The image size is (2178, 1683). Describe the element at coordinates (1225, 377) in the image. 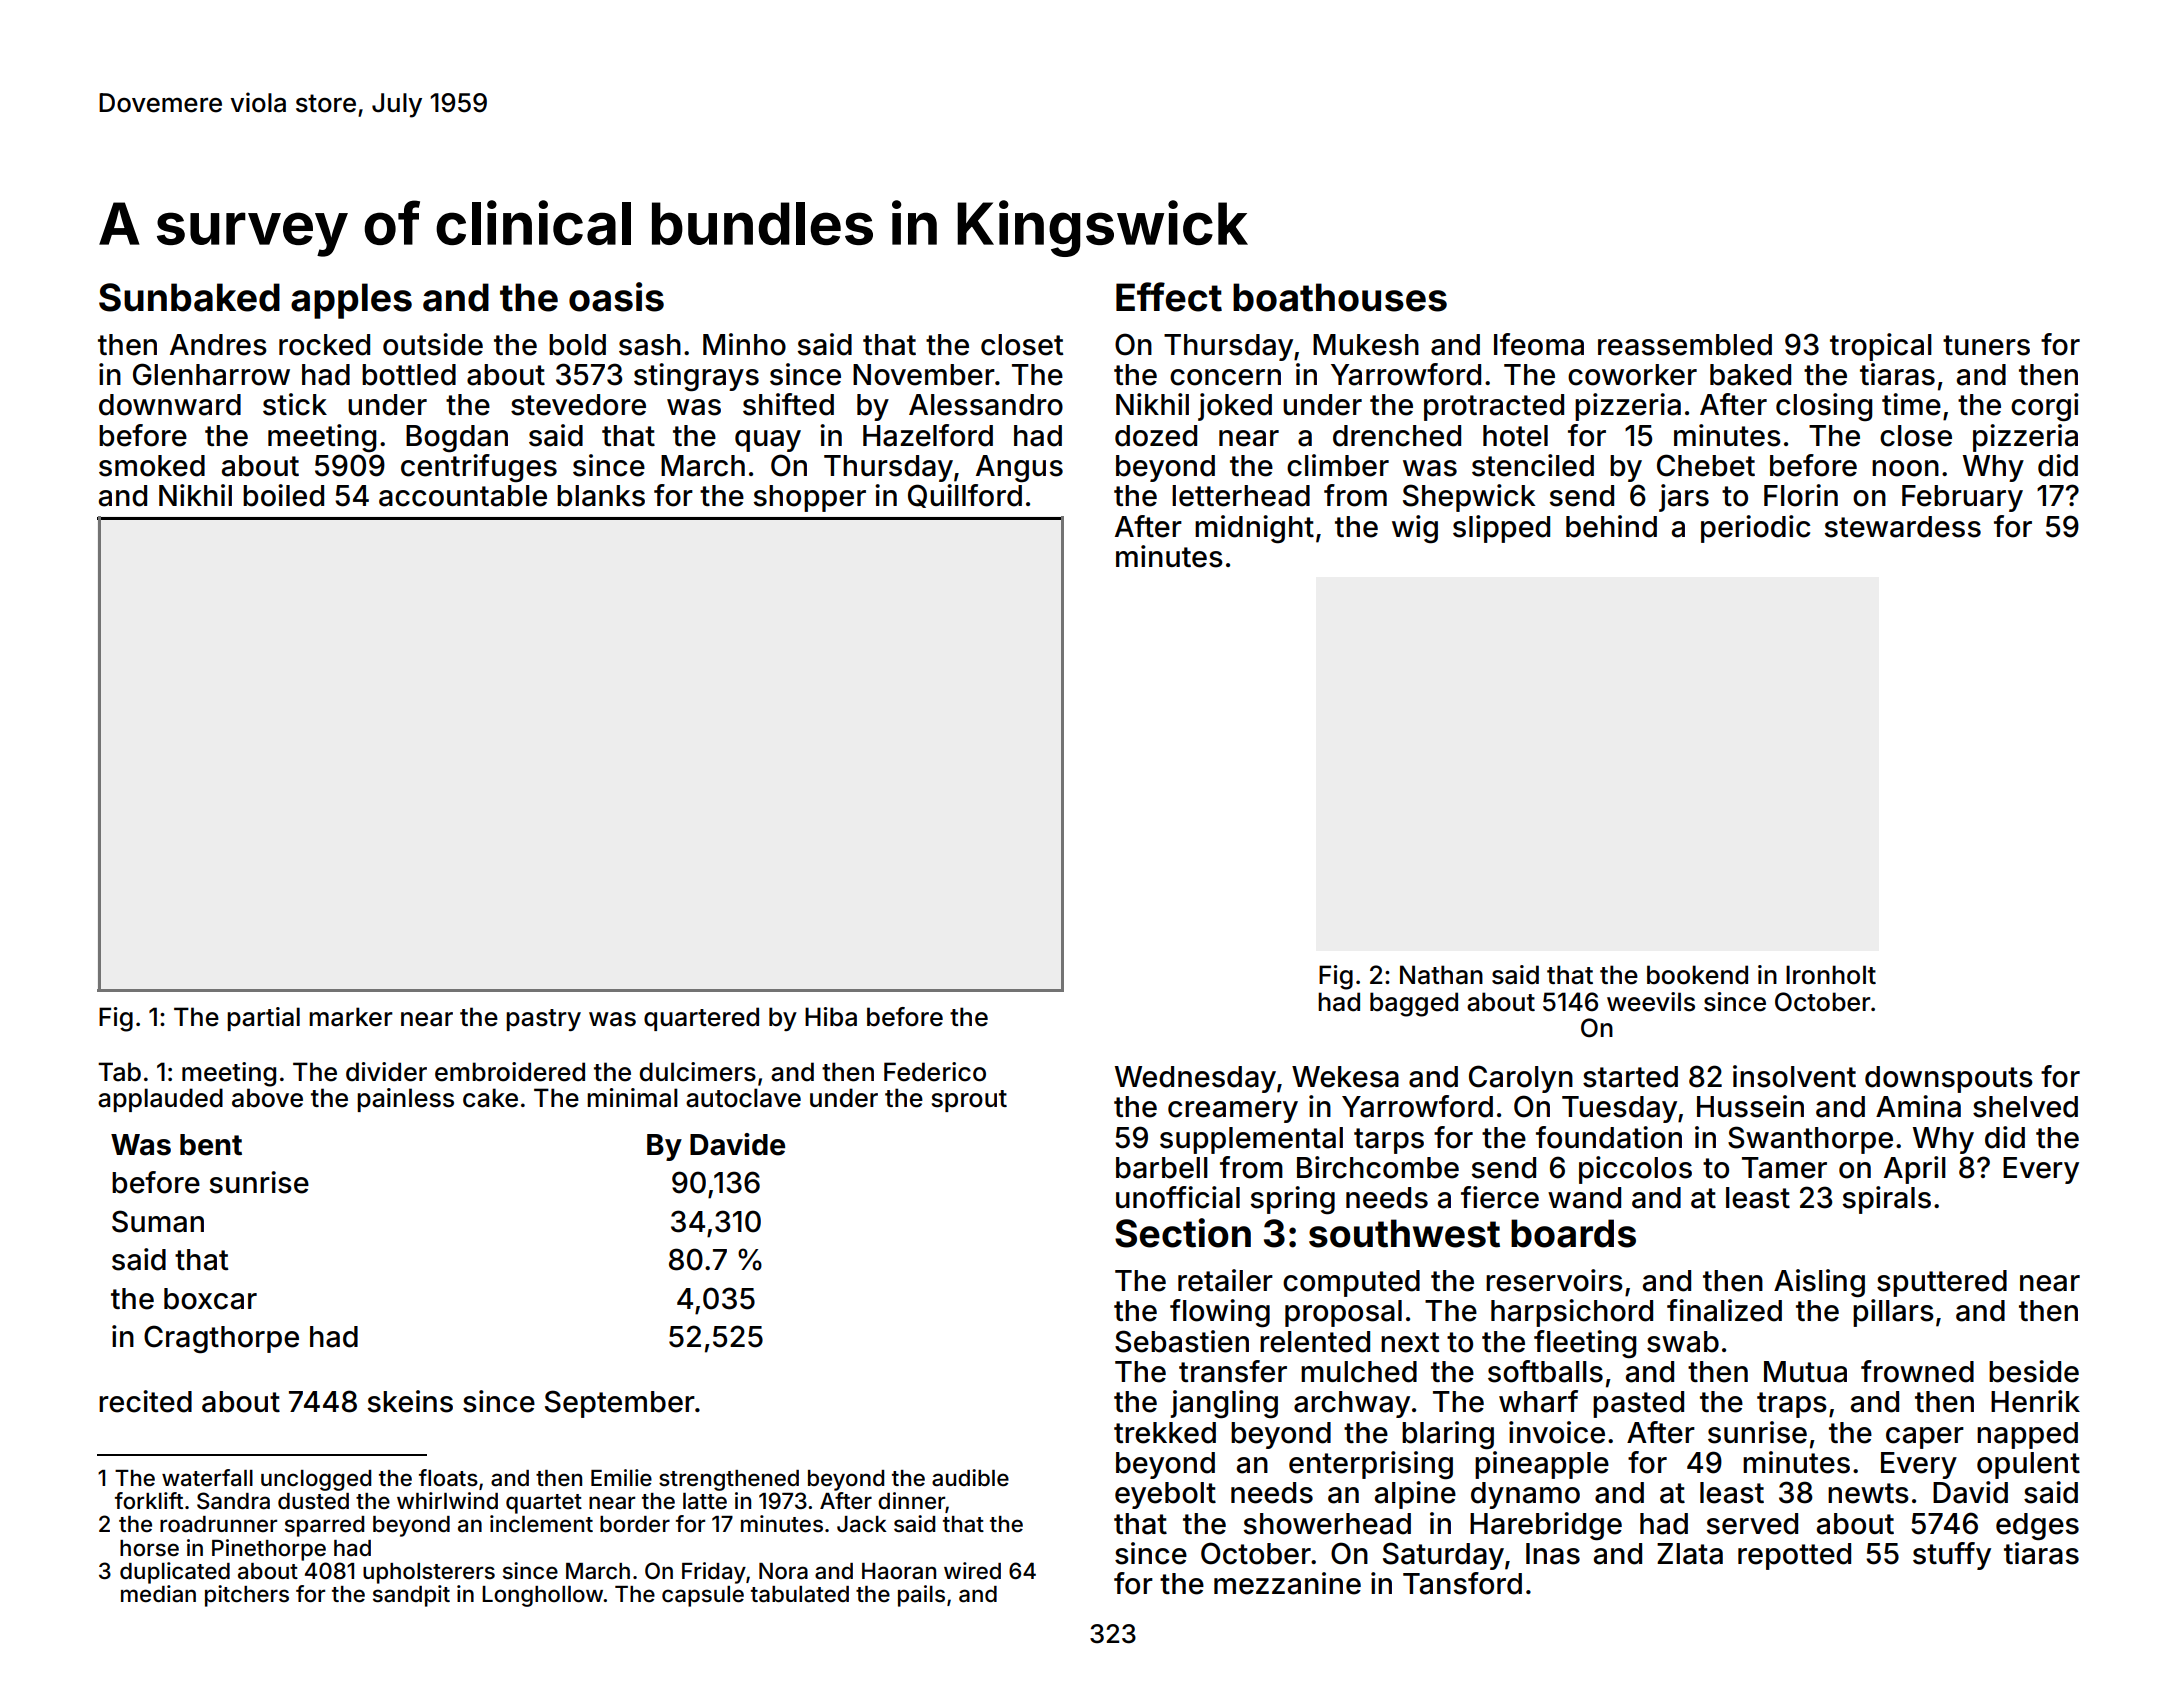

I see `concern` at that location.
